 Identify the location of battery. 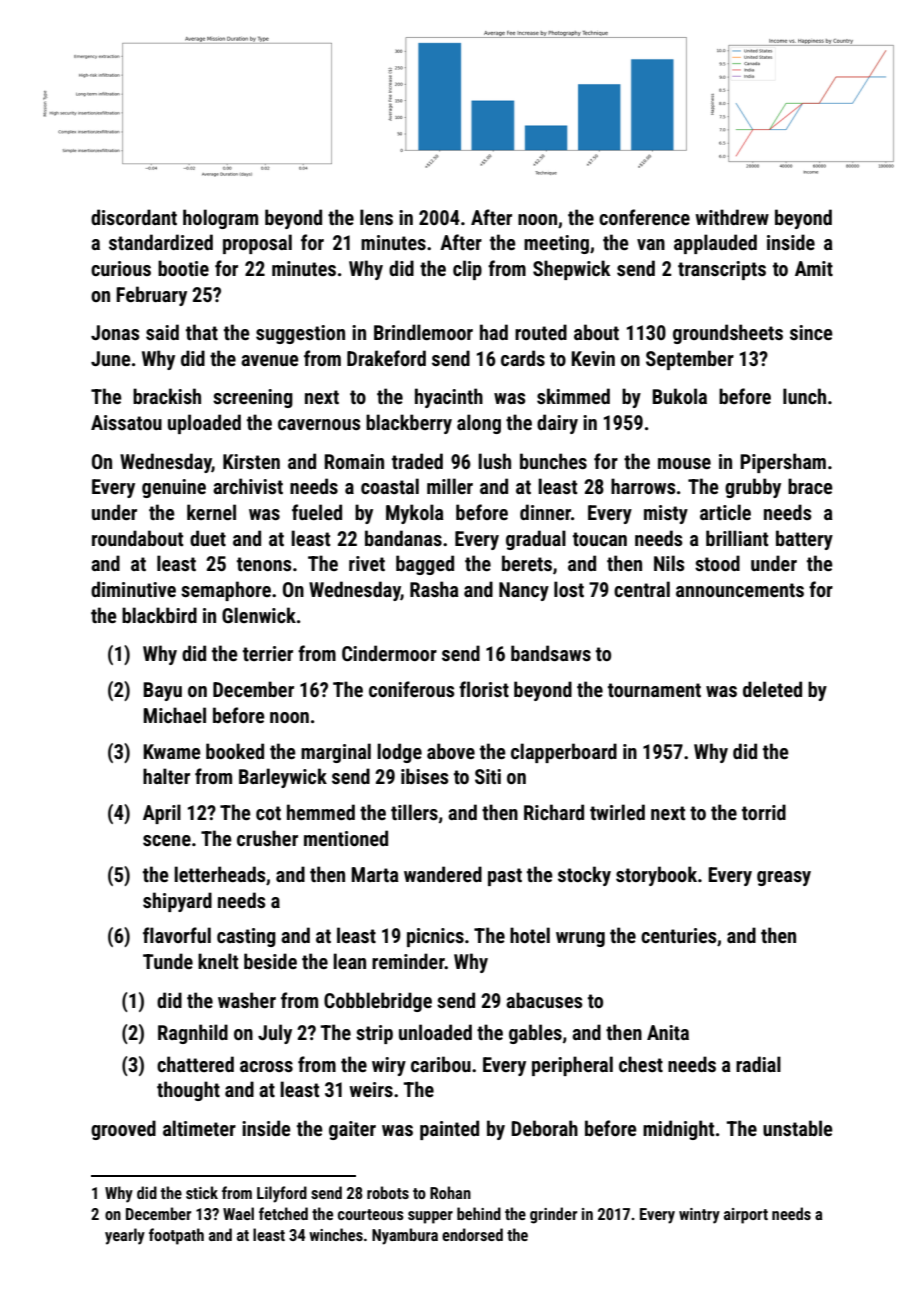
(804, 540).
